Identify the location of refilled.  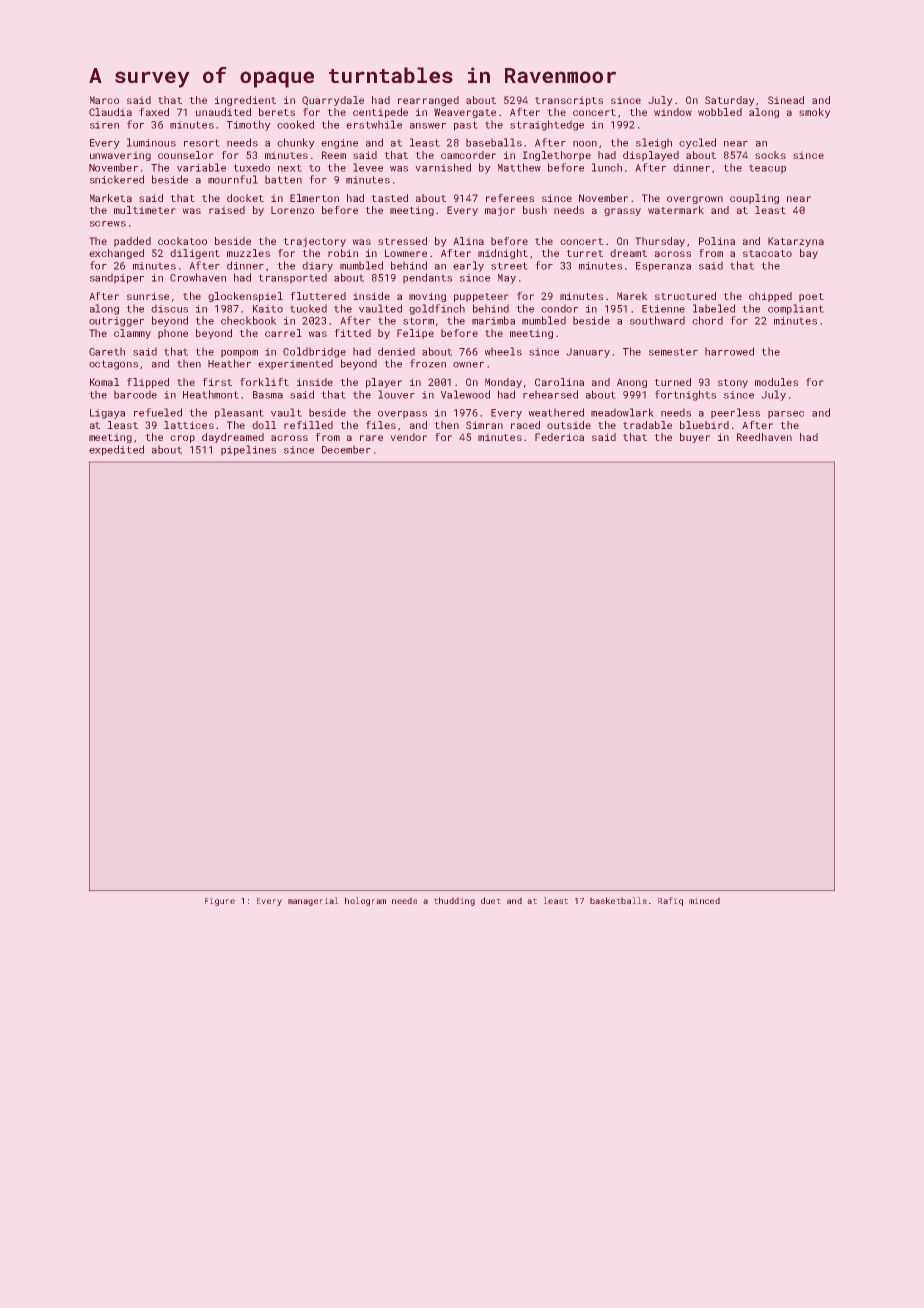
(308, 425).
